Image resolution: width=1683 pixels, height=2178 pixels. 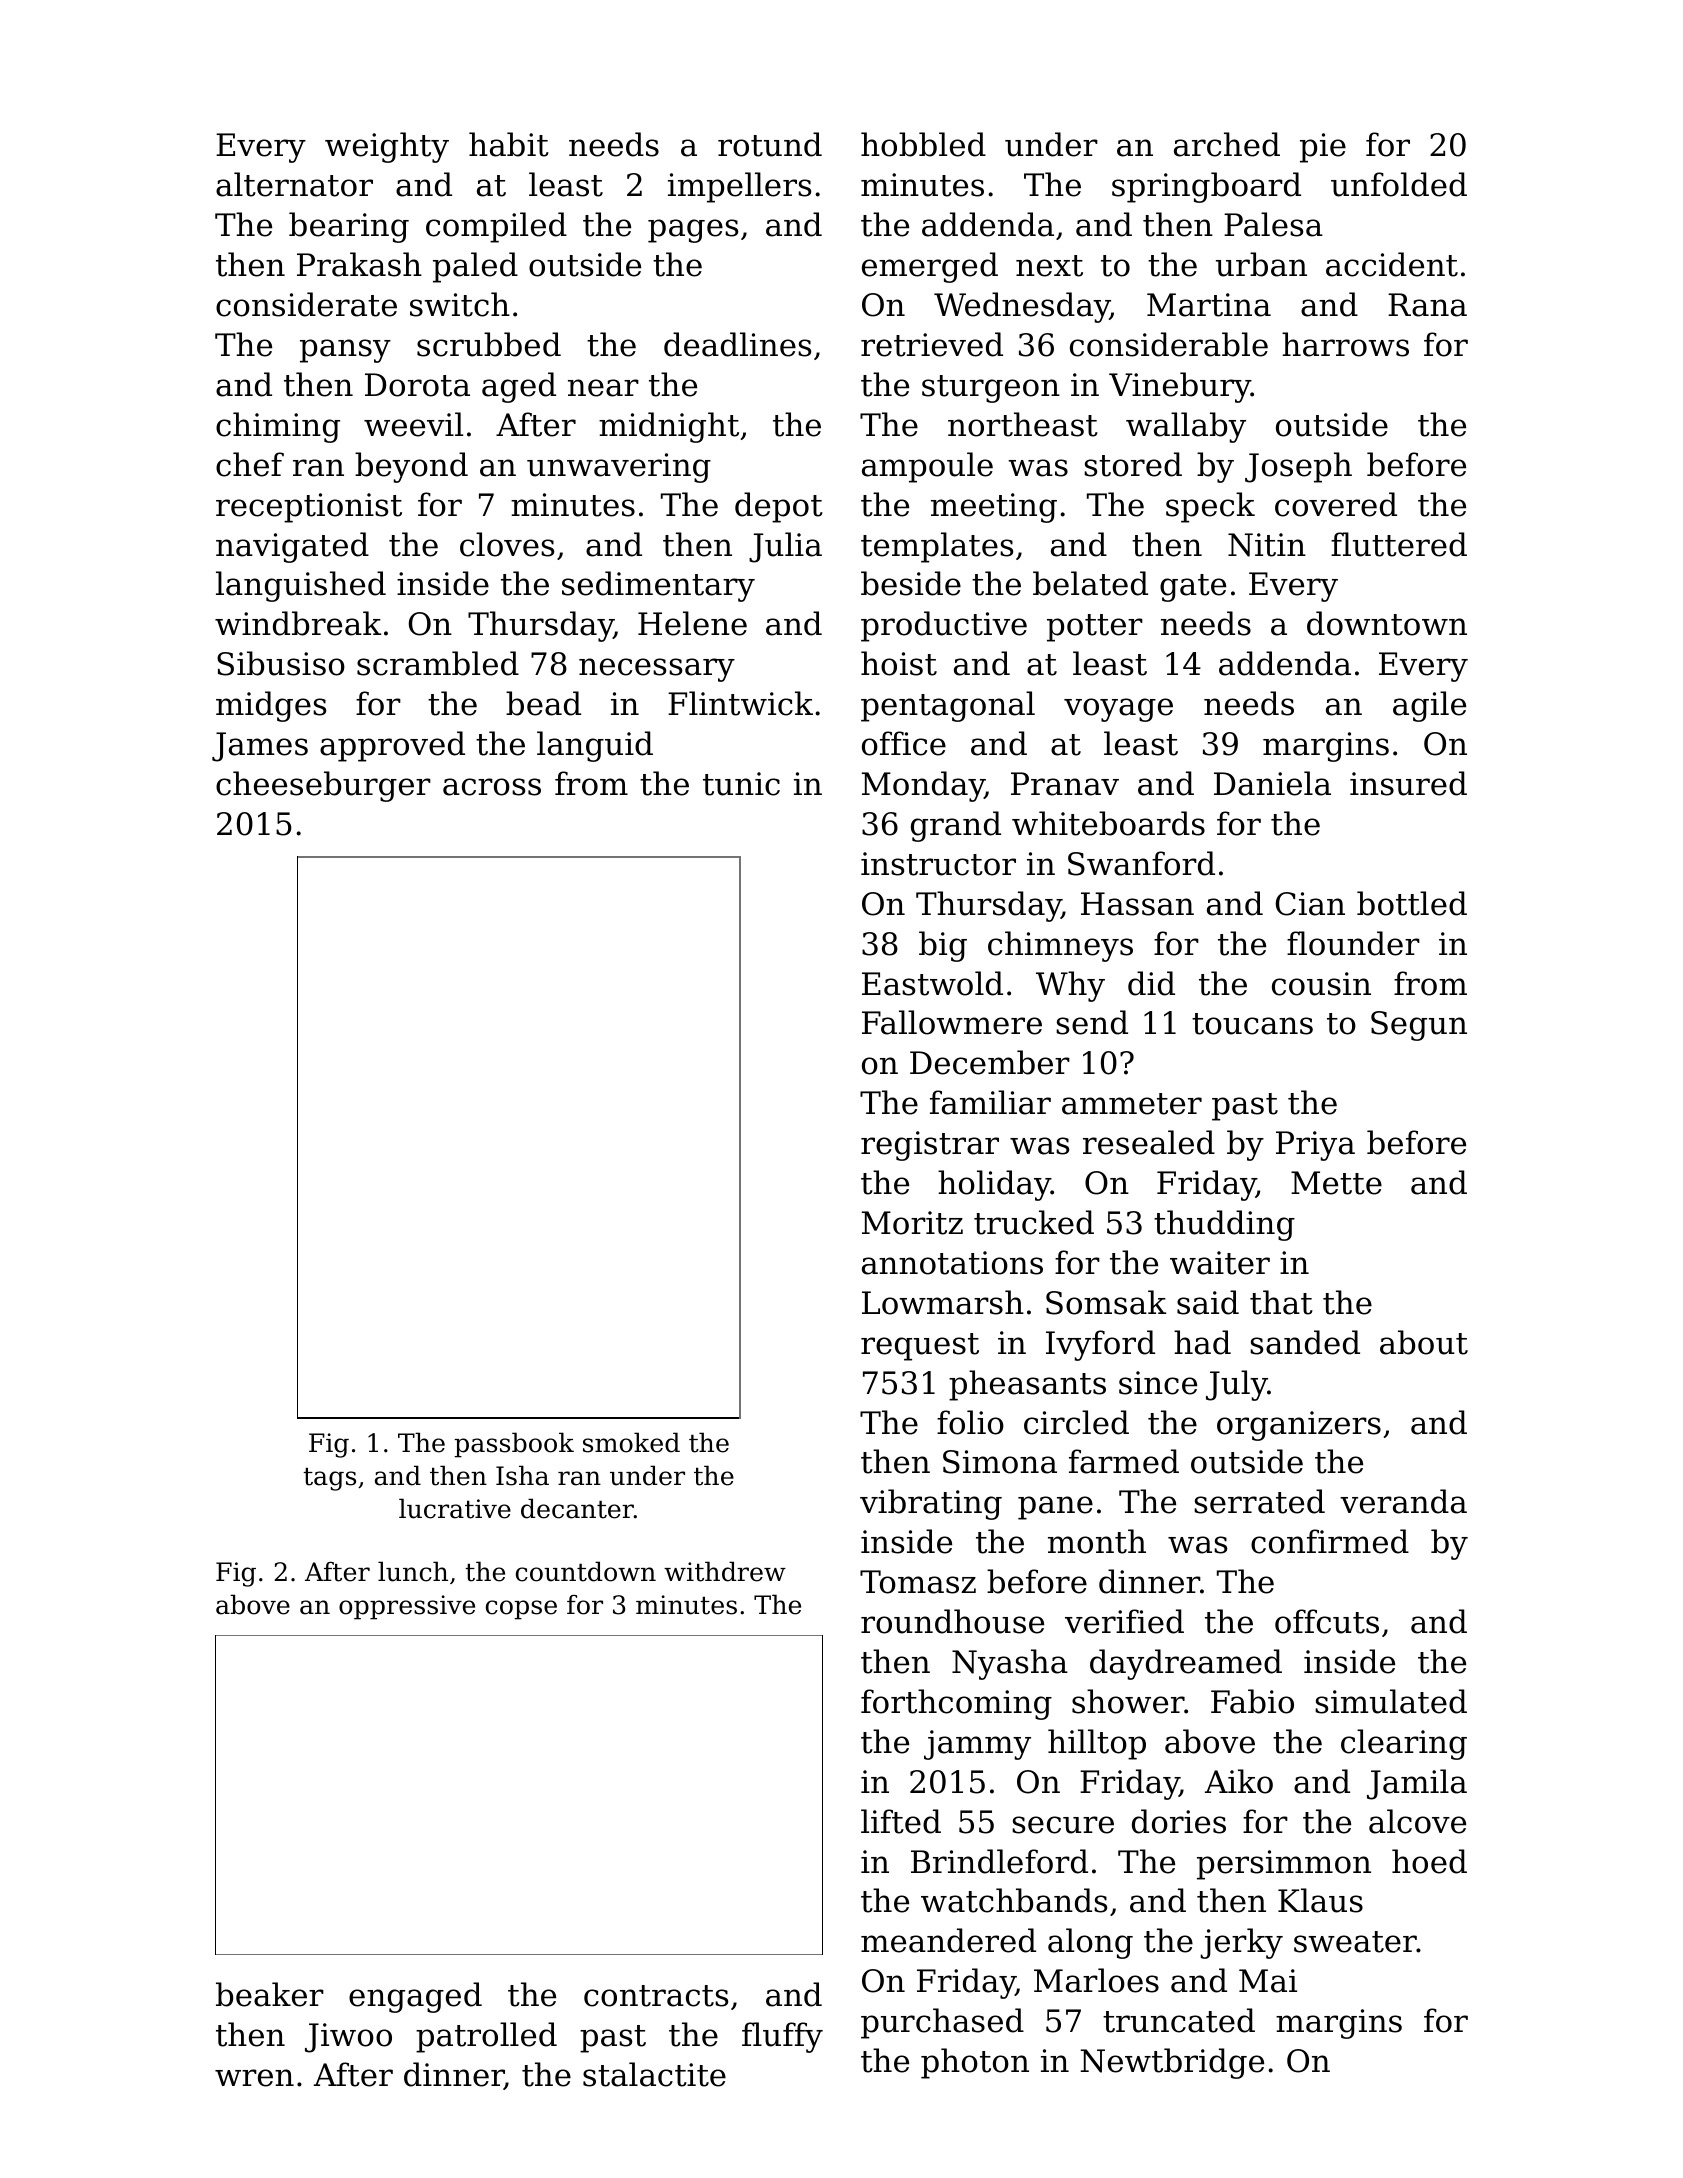 What do you see at coordinates (329, 1479) in the page?
I see `tags` at bounding box center [329, 1479].
